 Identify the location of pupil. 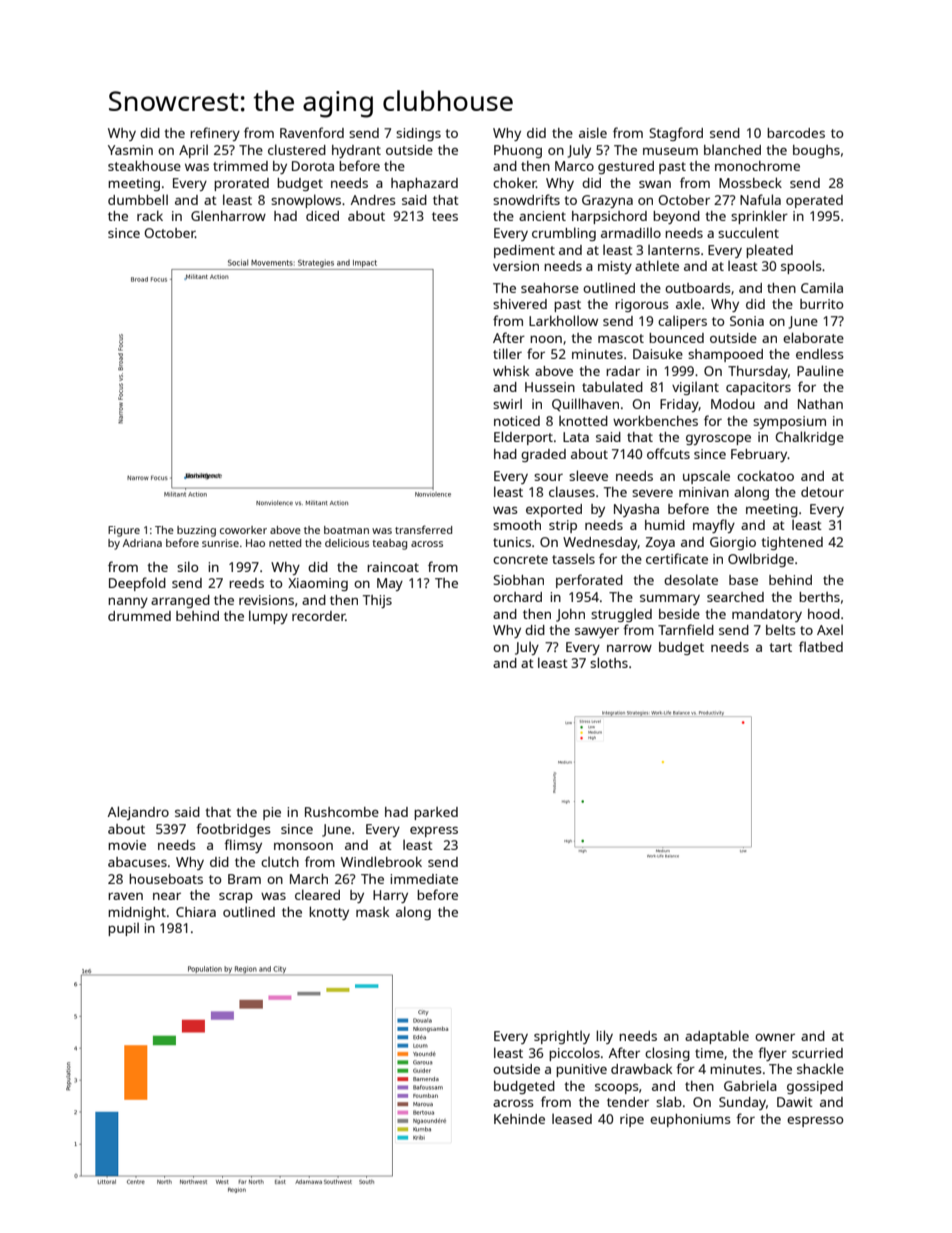
(123, 929).
